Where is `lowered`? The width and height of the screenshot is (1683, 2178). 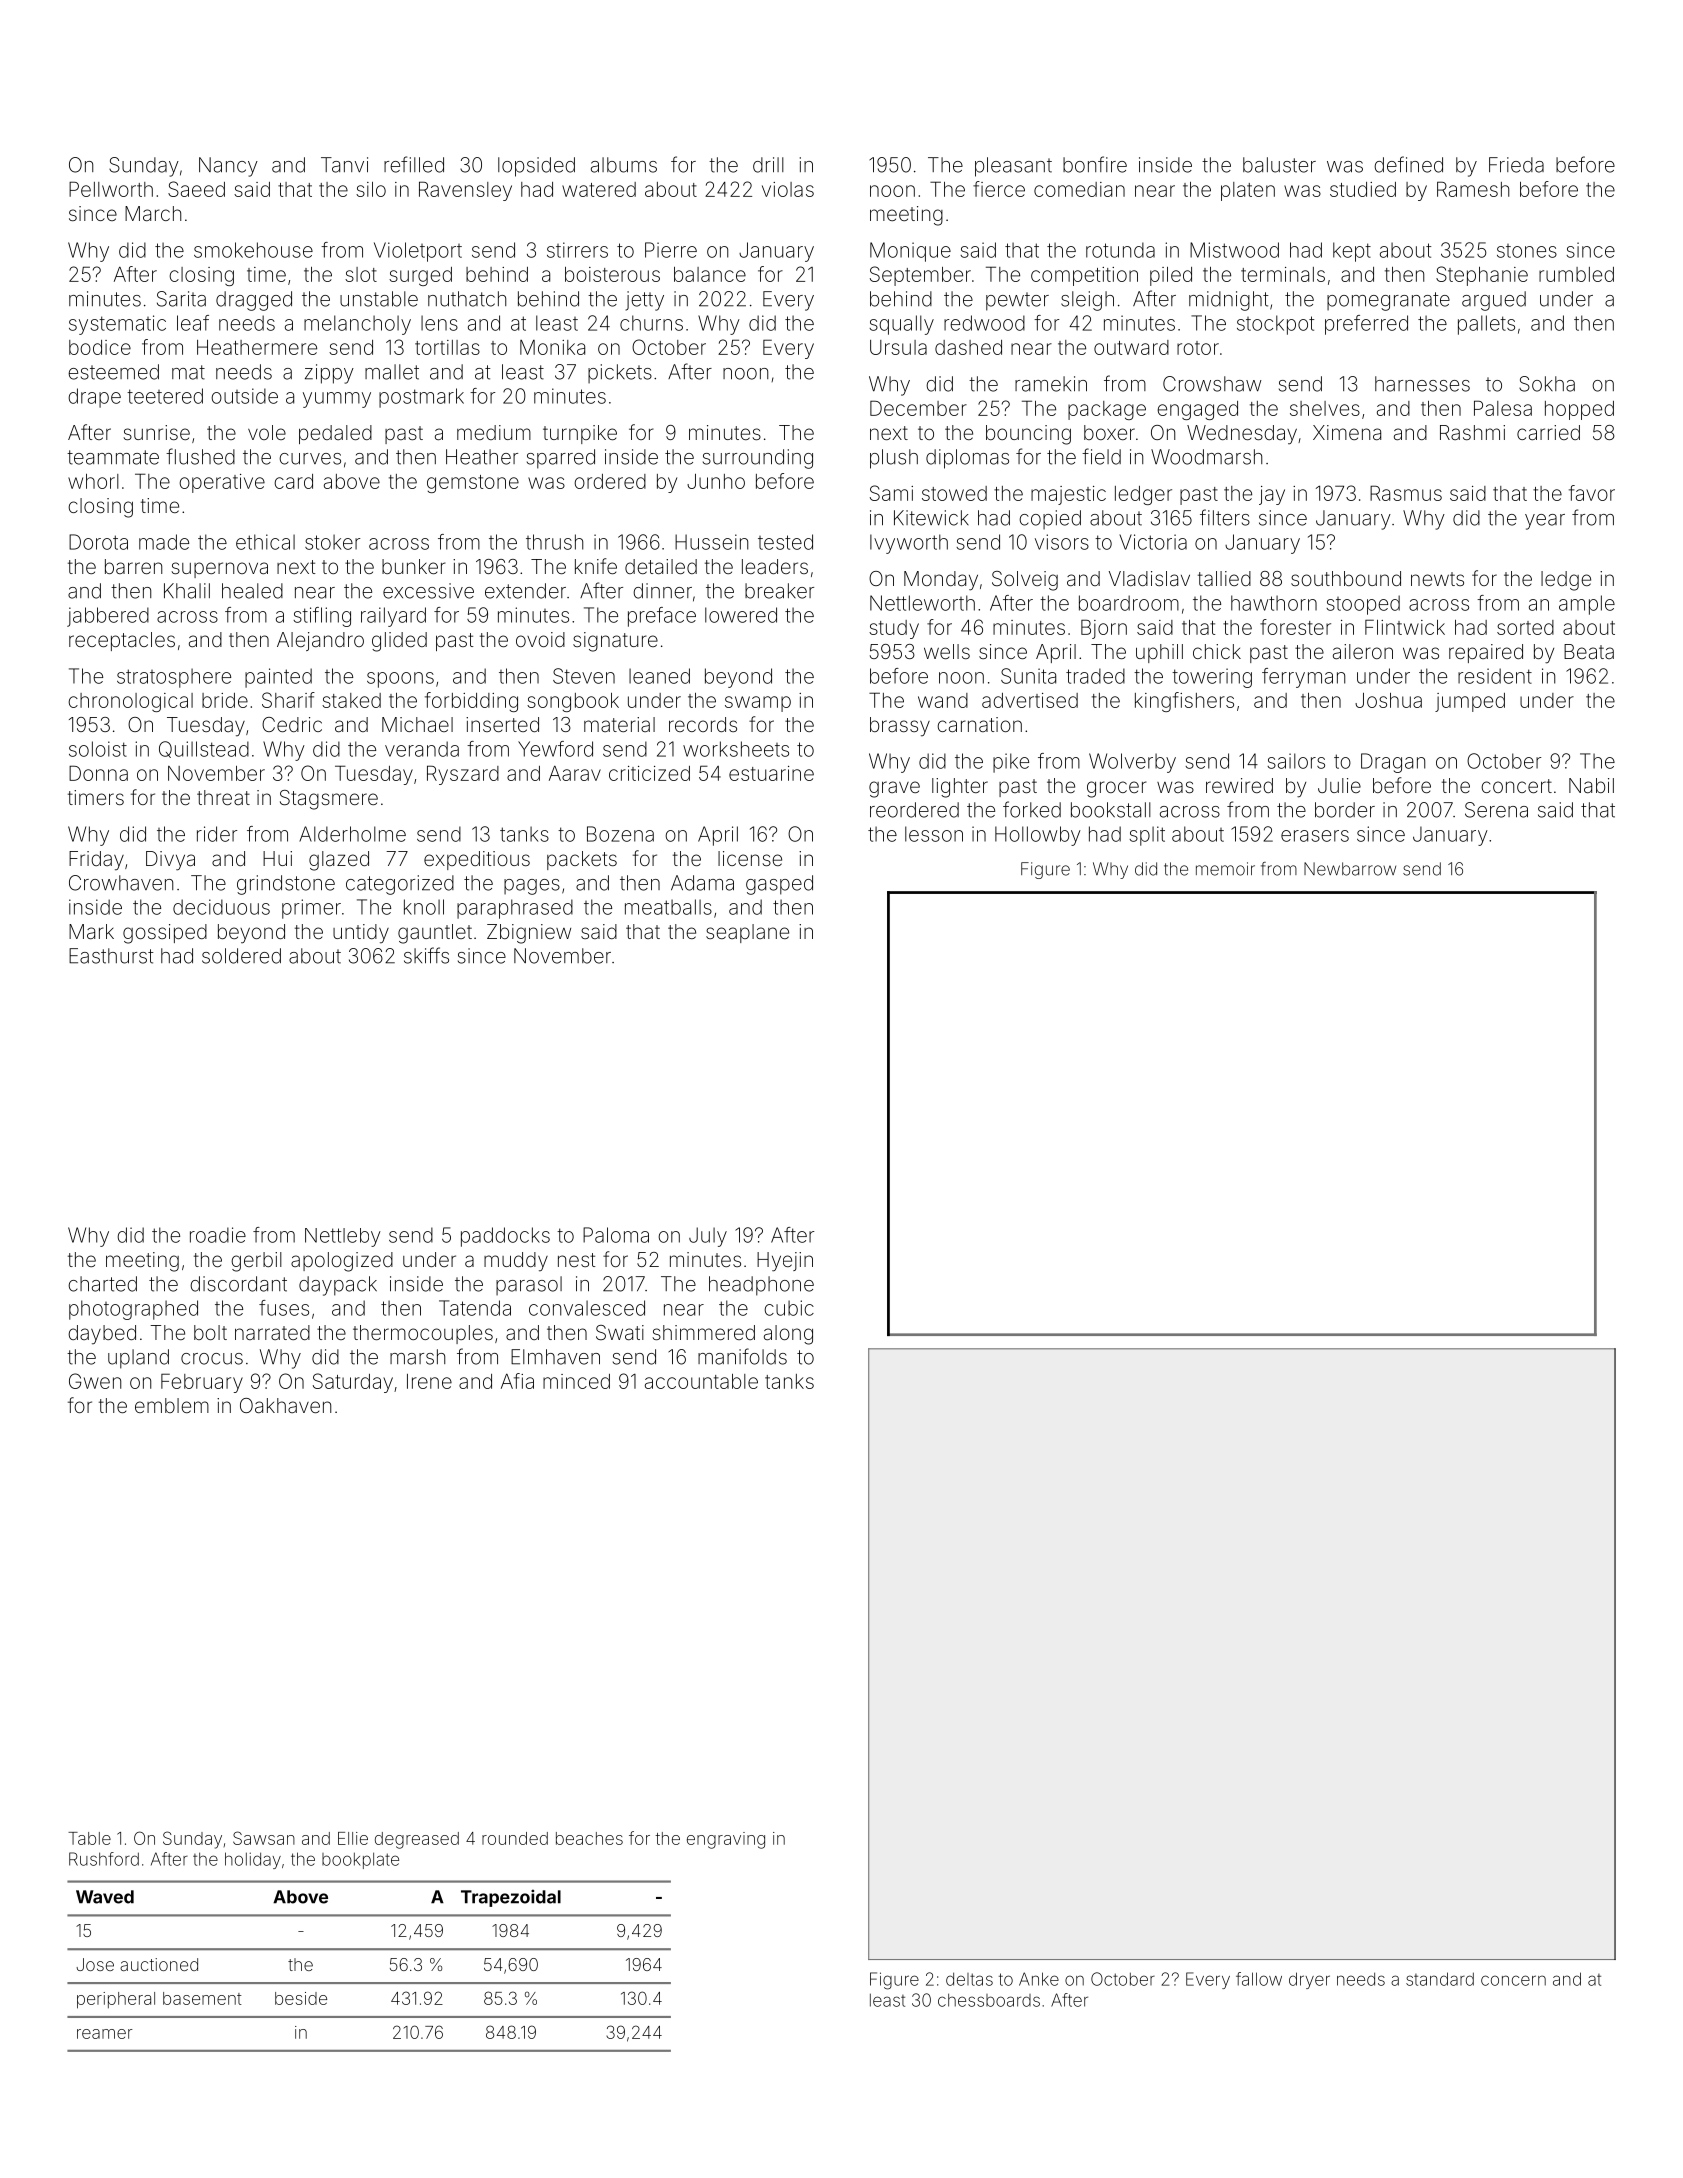
lowered is located at coordinates (741, 615).
